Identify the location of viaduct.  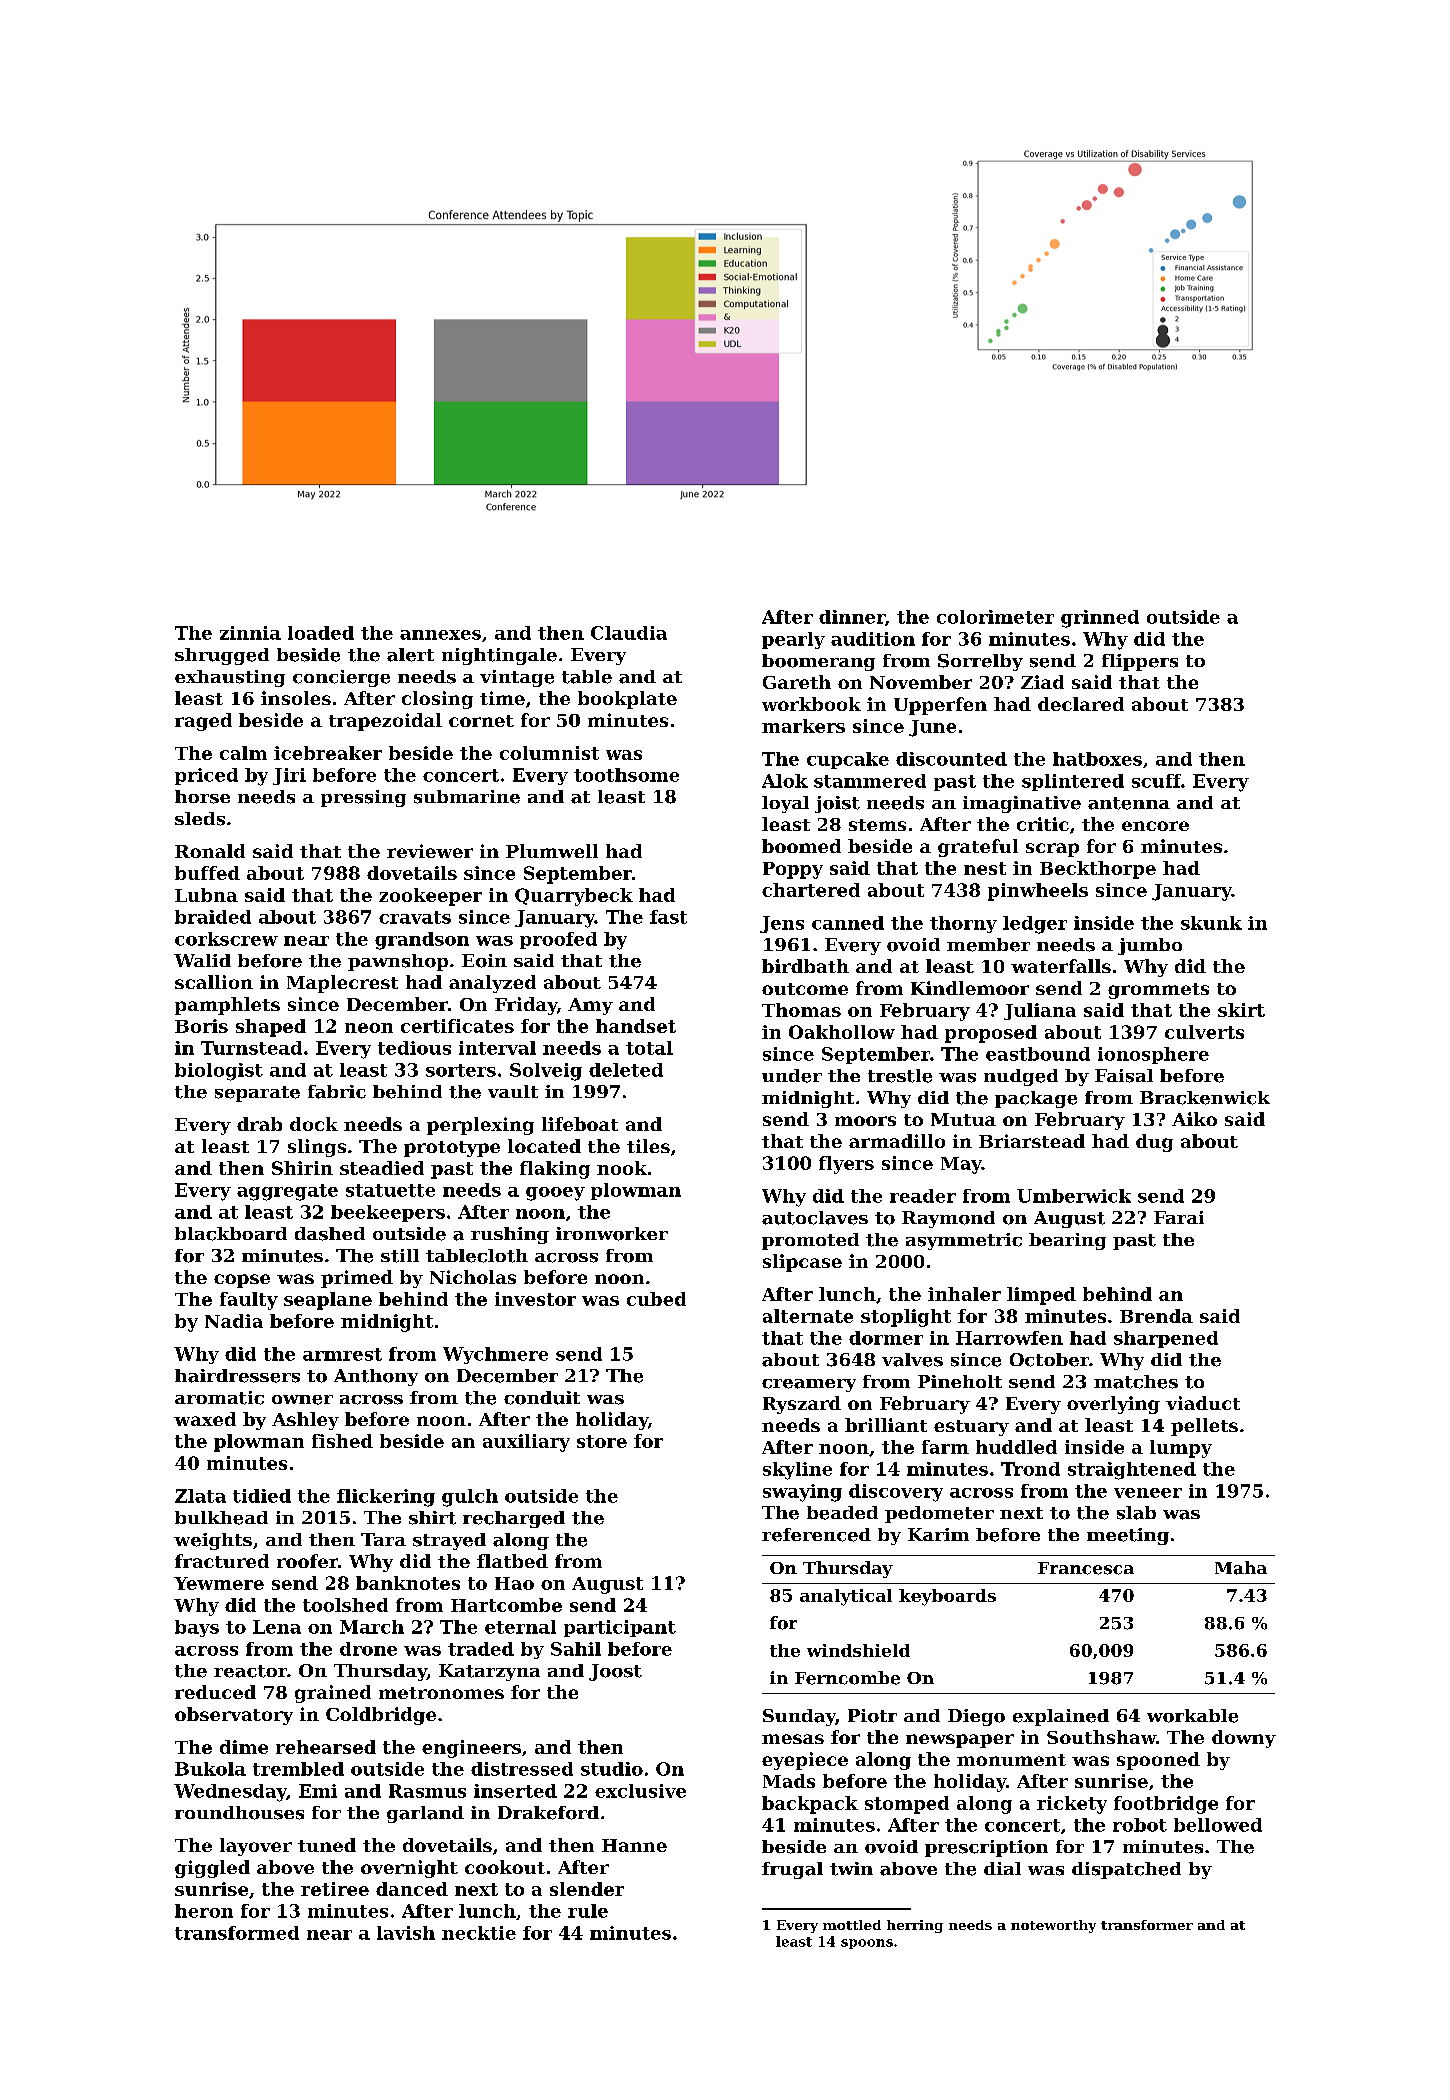
(1203, 1403).
